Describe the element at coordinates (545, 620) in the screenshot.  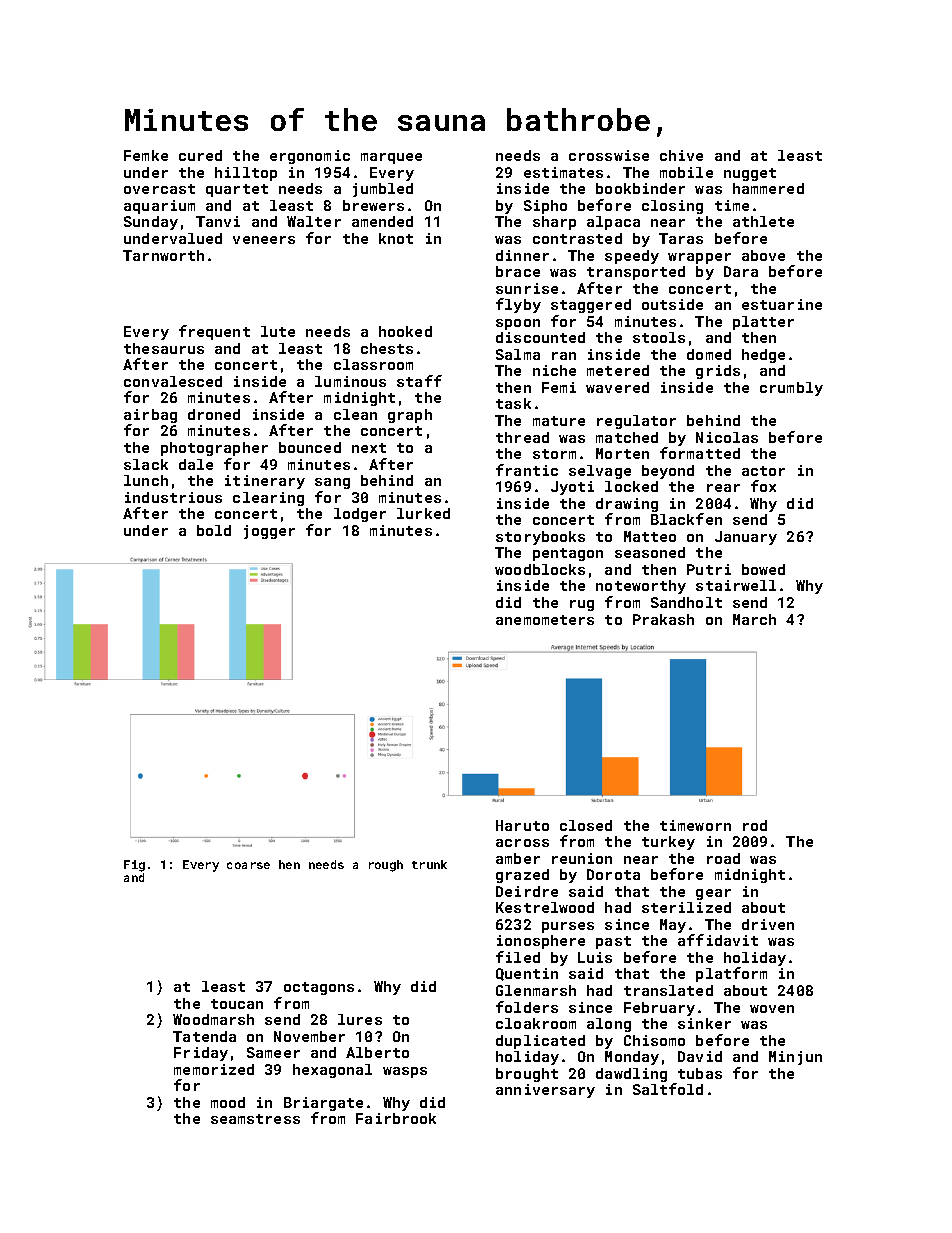
I see `anemometers` at that location.
